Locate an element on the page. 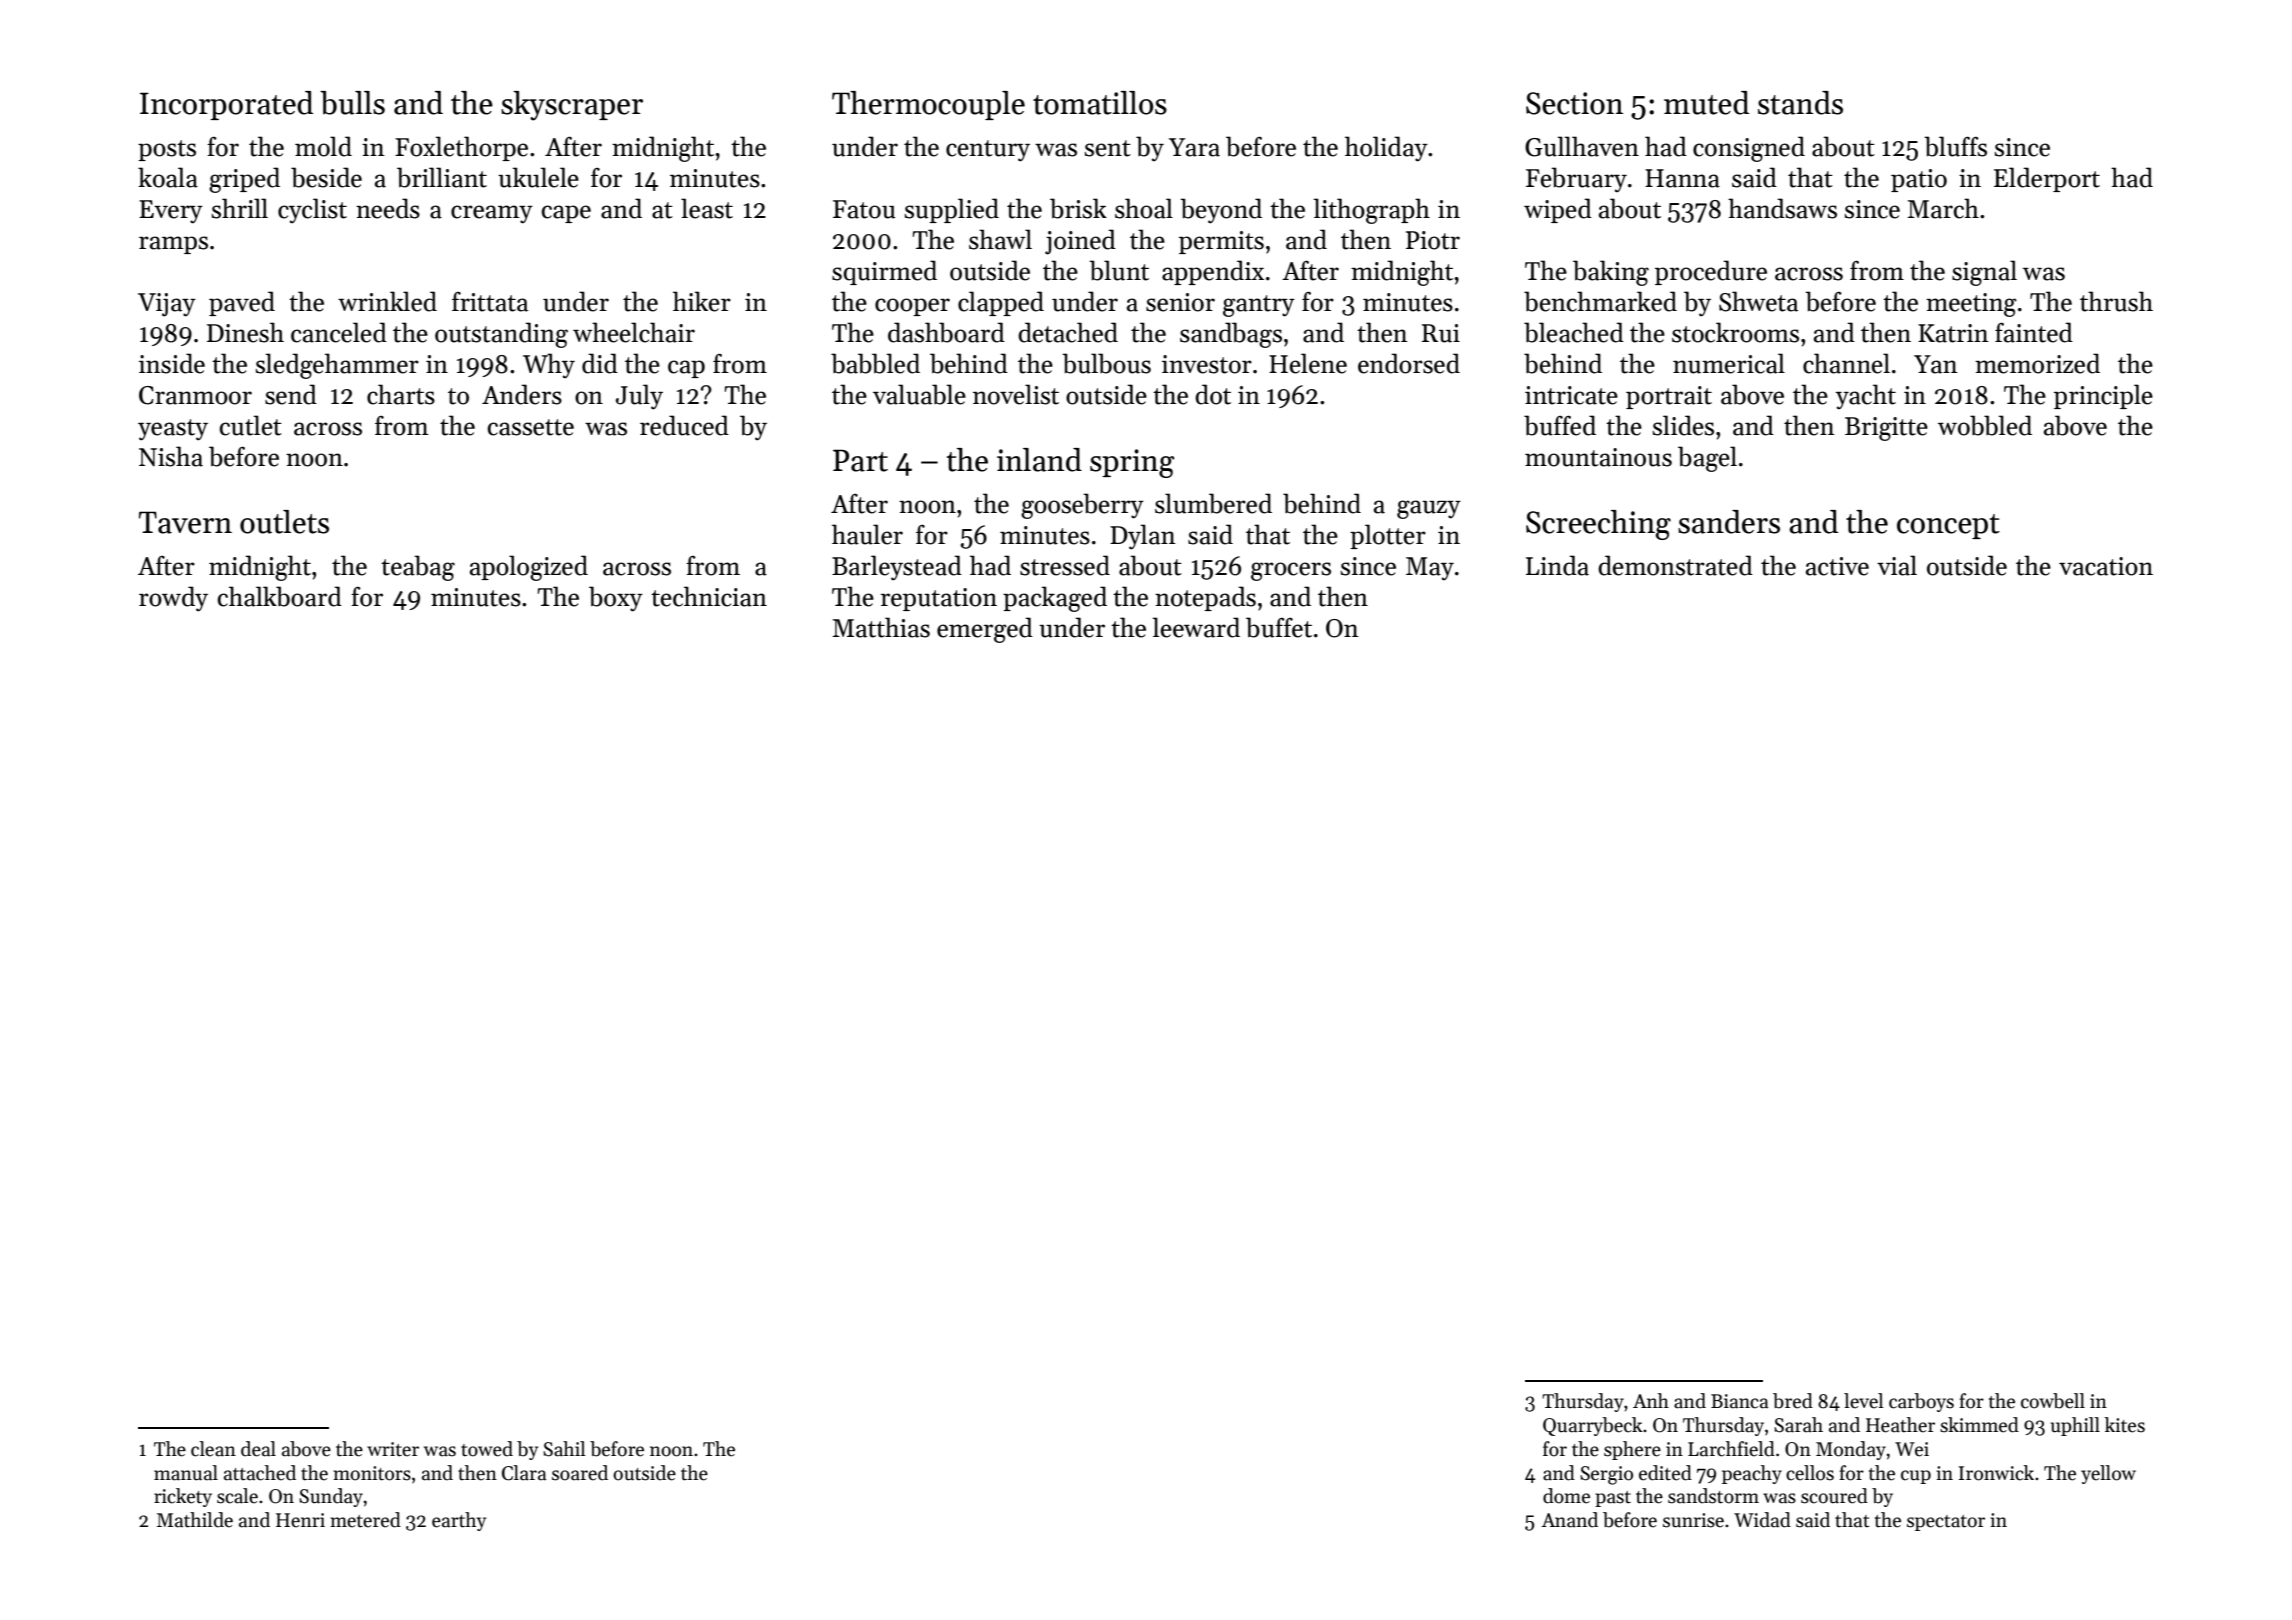 The height and width of the image is (1620, 2292). Sahil is located at coordinates (564, 1449).
